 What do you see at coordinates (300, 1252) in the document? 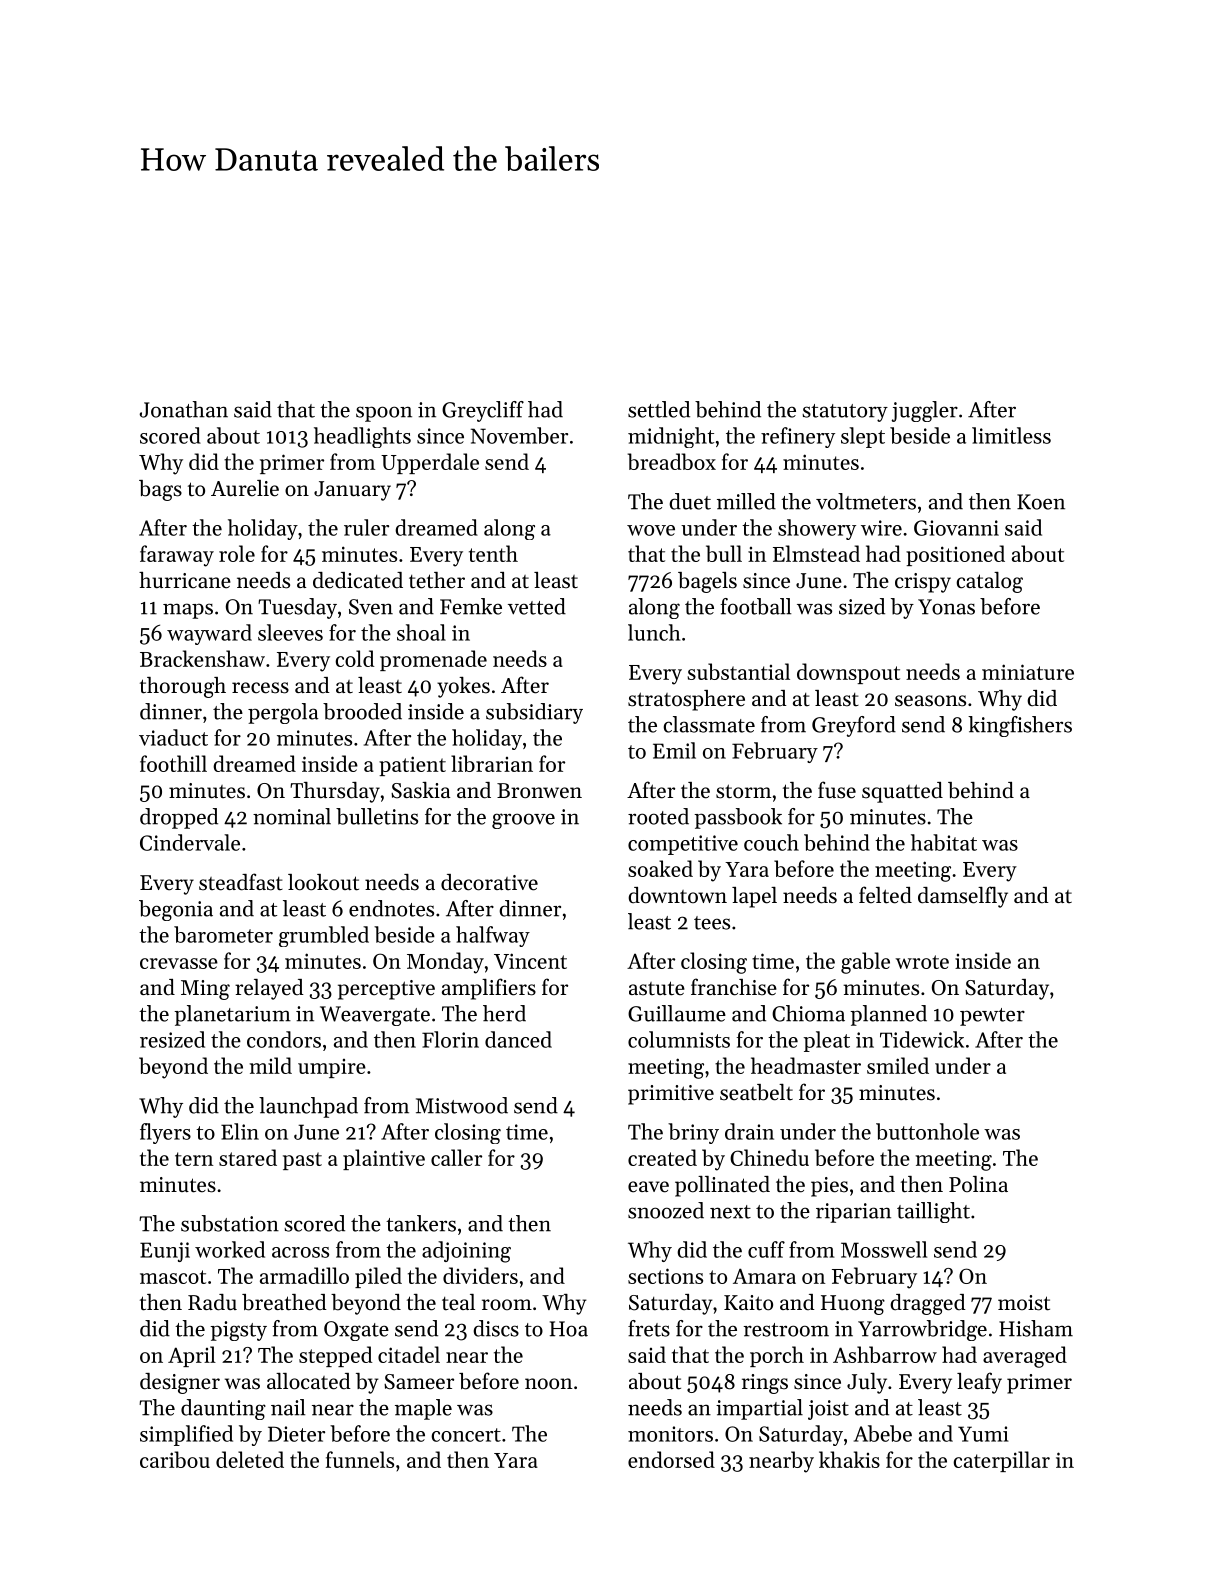
I see `across` at bounding box center [300, 1252].
